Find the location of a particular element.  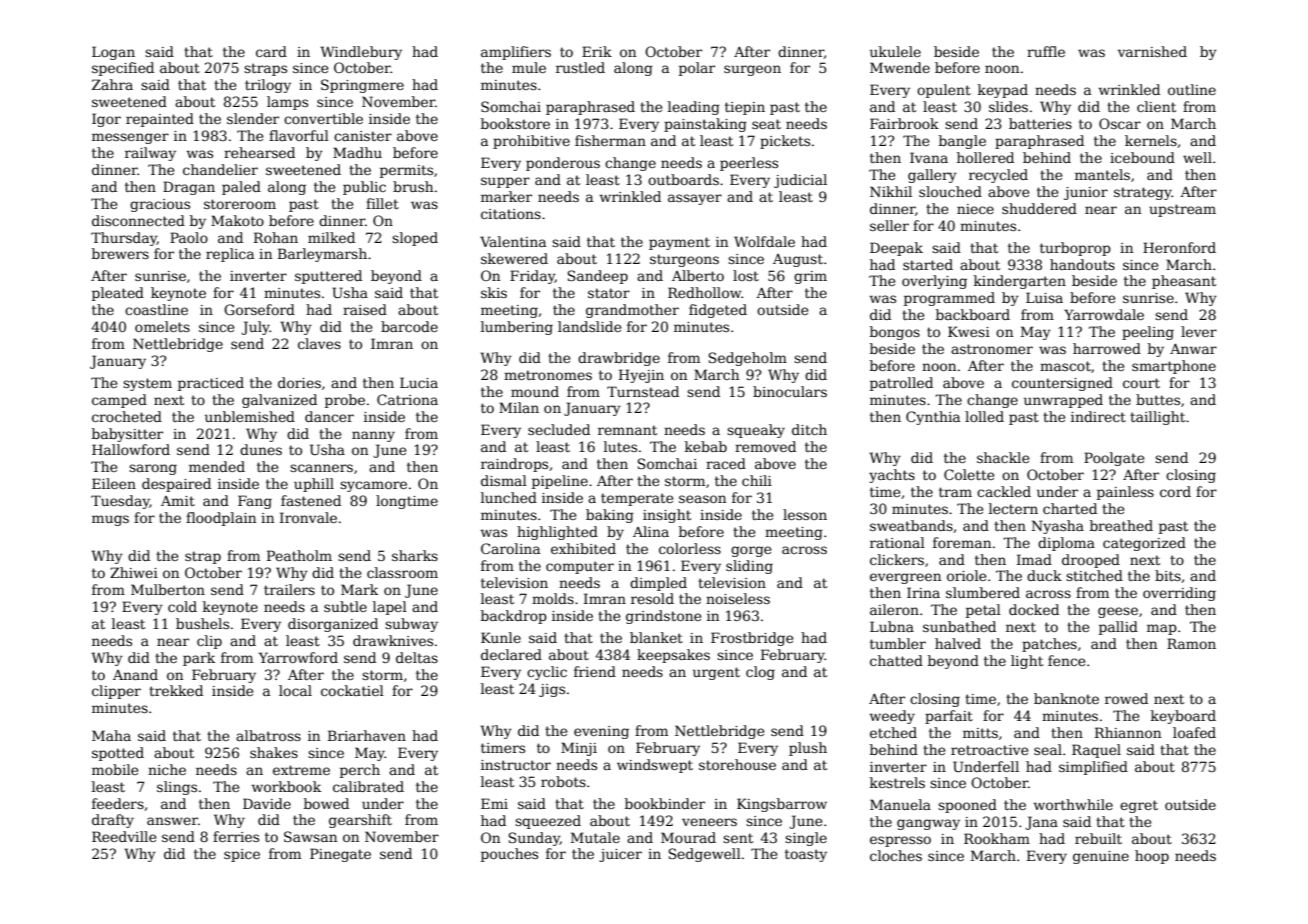

sharks is located at coordinates (415, 555).
